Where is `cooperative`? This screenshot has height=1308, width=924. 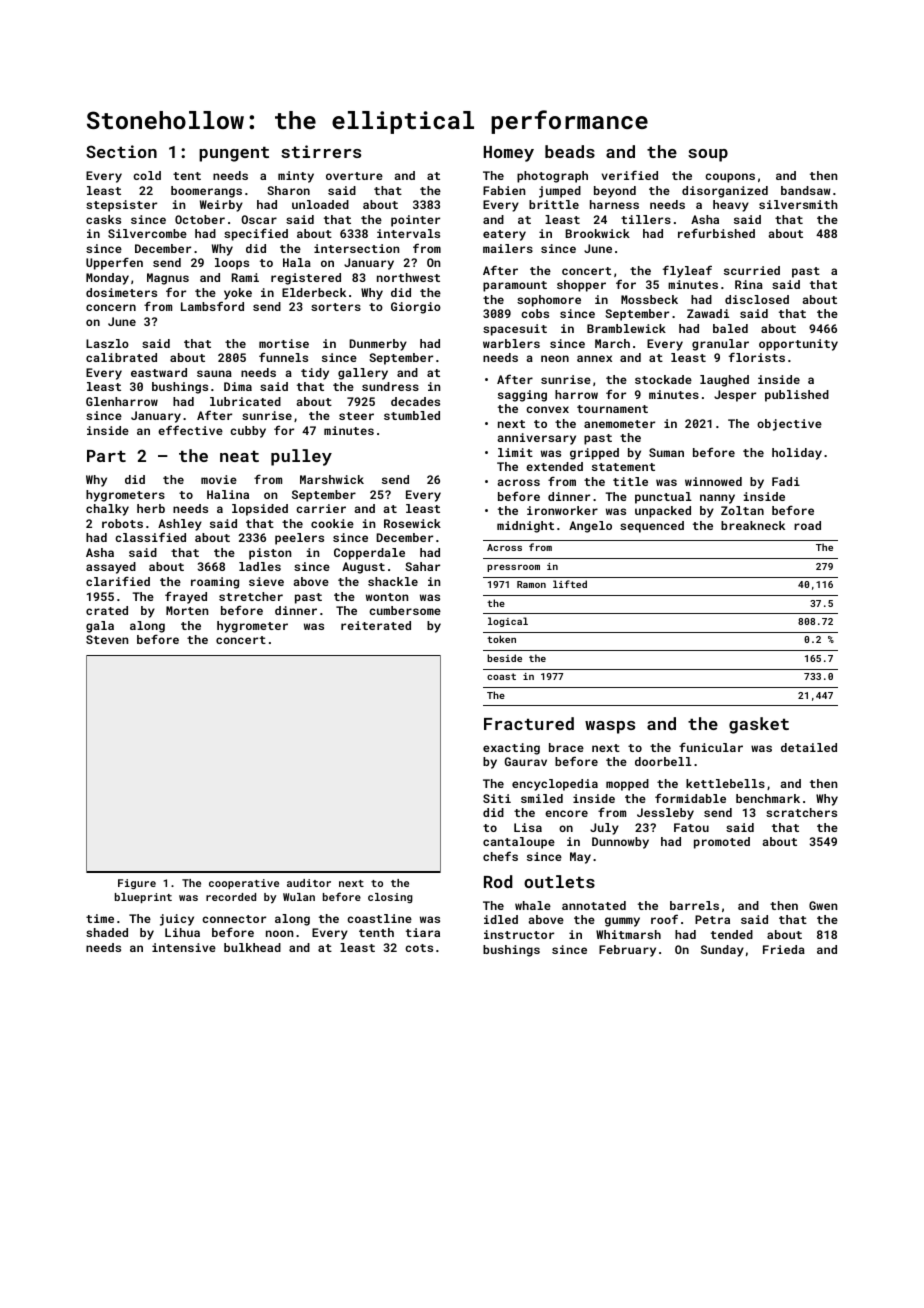
cooperative is located at coordinates (244, 884).
